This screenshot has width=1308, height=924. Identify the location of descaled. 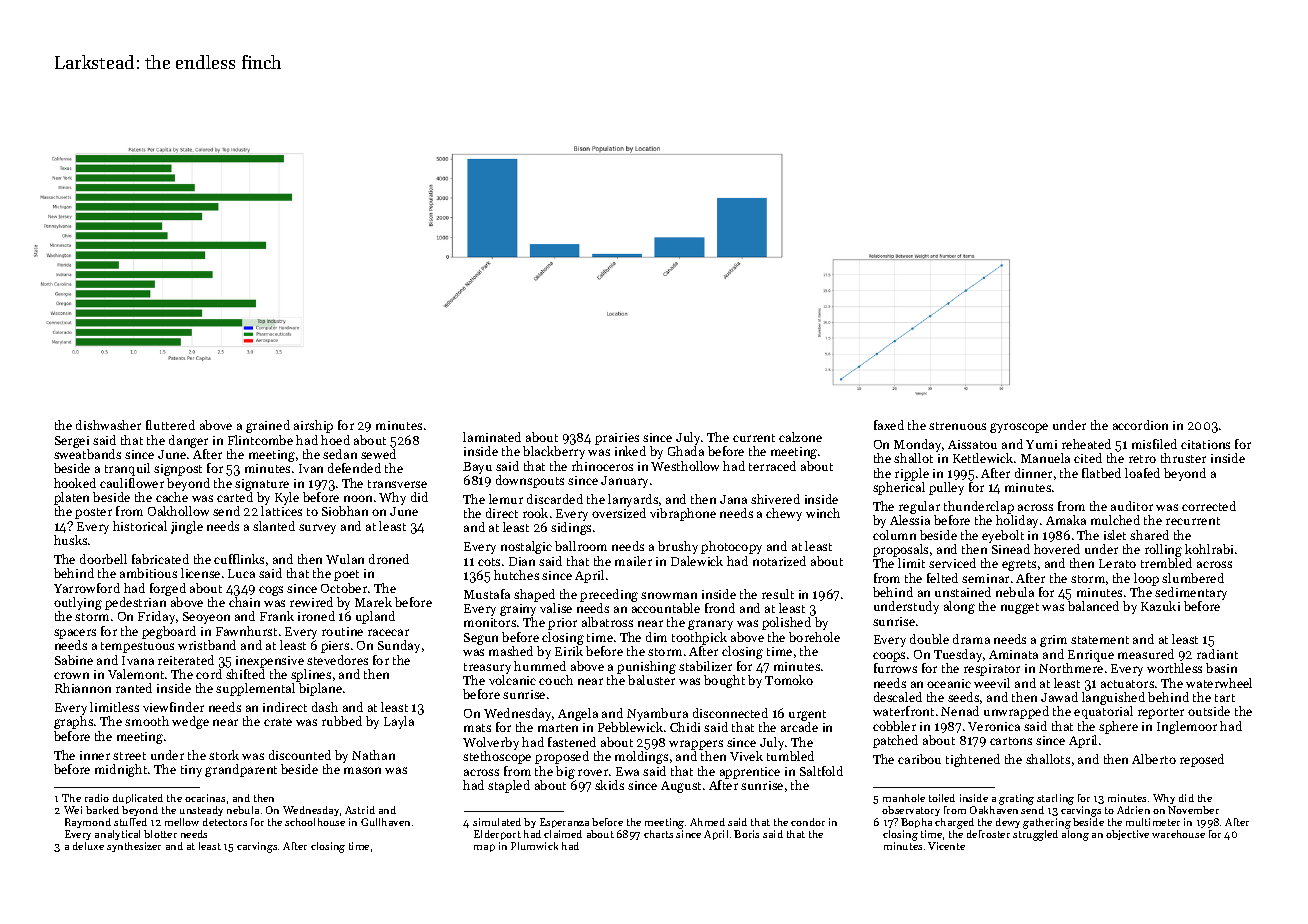
(898, 697).
